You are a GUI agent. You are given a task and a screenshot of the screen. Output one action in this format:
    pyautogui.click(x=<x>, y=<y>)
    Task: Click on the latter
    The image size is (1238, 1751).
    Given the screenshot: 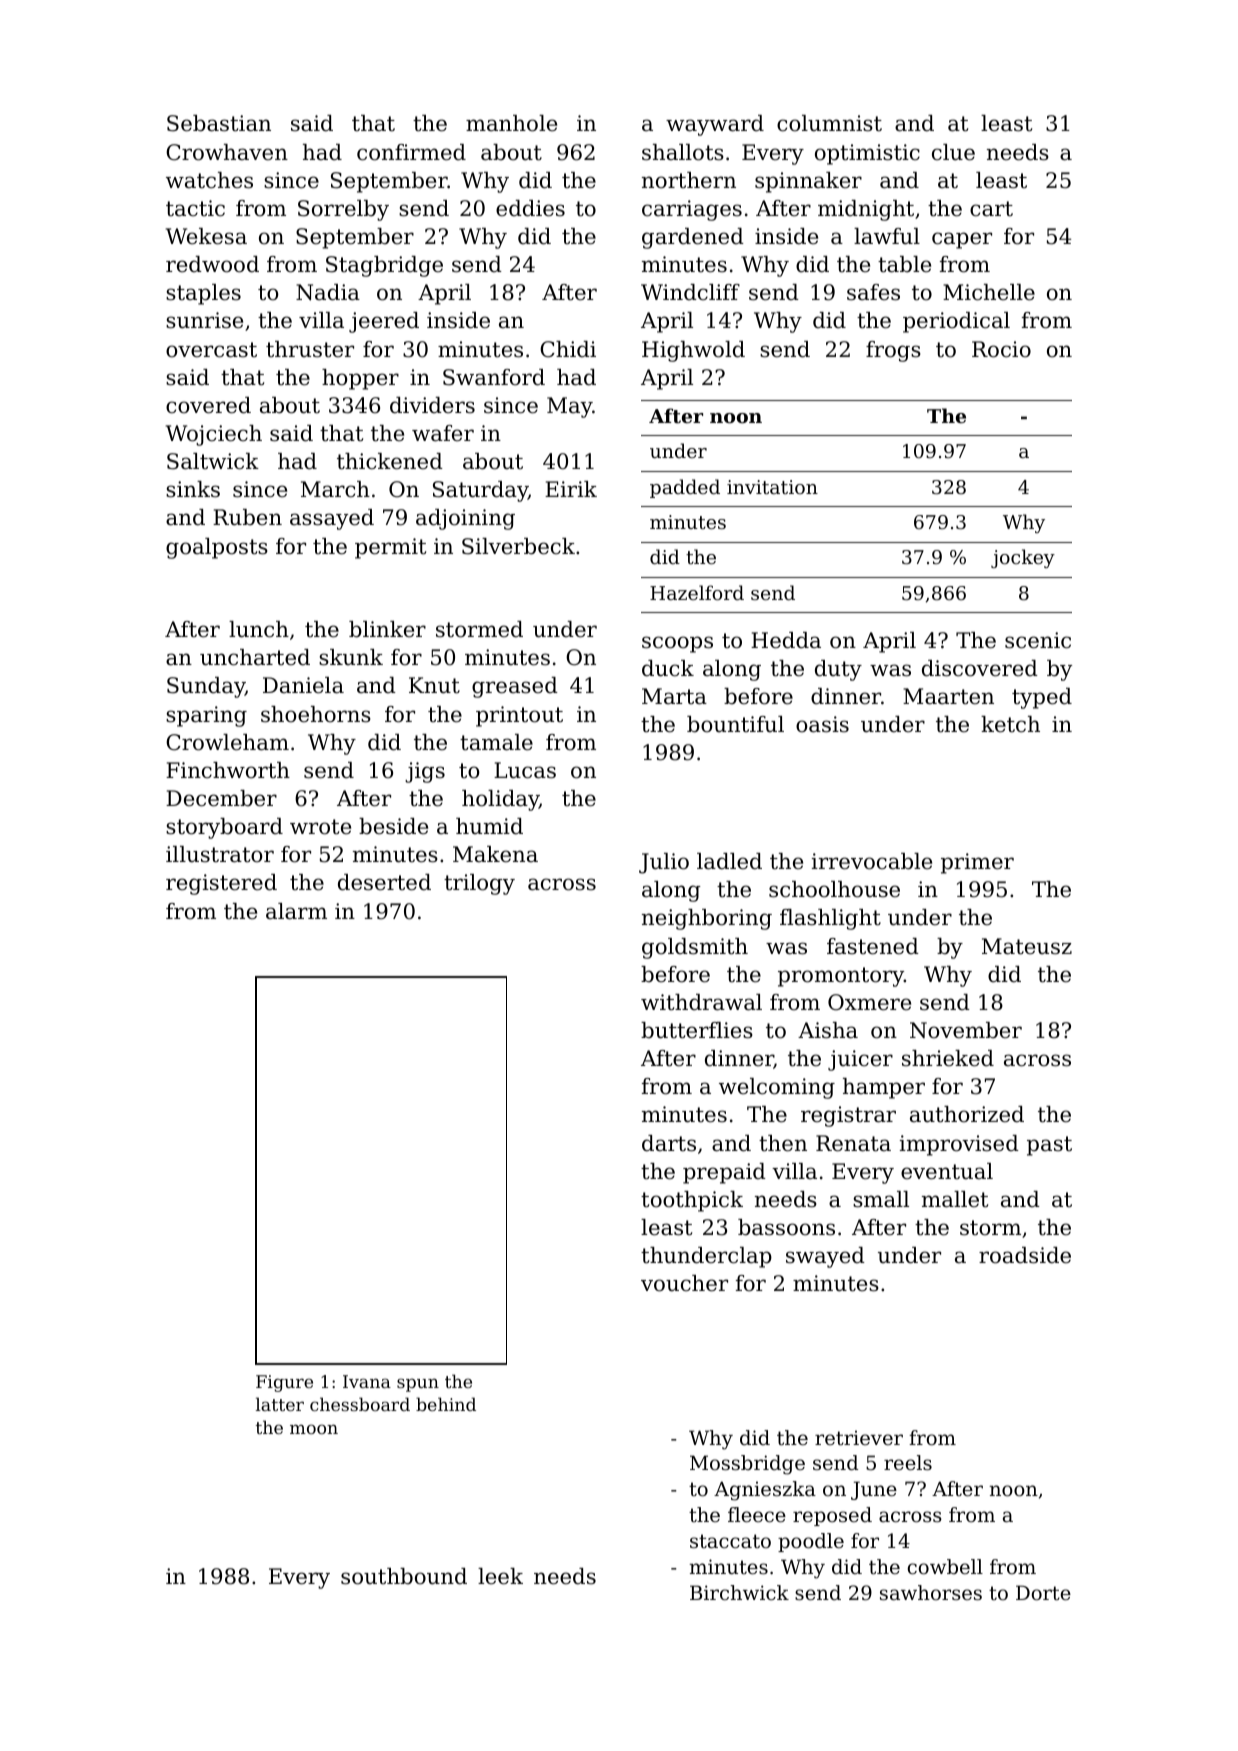 What is the action you would take?
    pyautogui.click(x=280, y=1404)
